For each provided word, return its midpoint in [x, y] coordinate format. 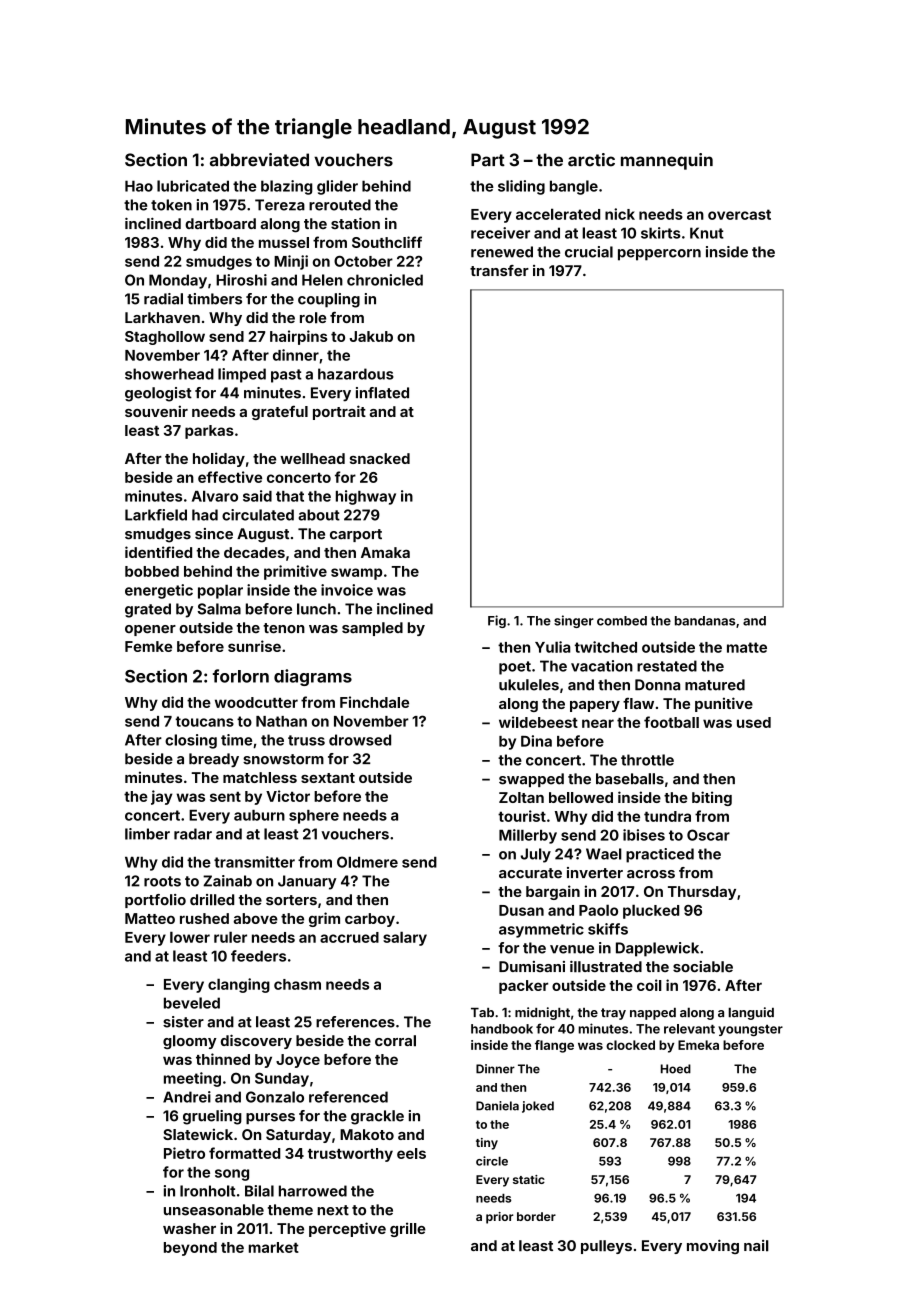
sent [225, 797]
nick [620, 214]
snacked [380, 458]
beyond [190, 1249]
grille [408, 1229]
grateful [280, 412]
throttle [647, 760]
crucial [589, 252]
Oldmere [367, 862]
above [255, 918]
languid [751, 1013]
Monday [178, 281]
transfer [499, 270]
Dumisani [532, 966]
